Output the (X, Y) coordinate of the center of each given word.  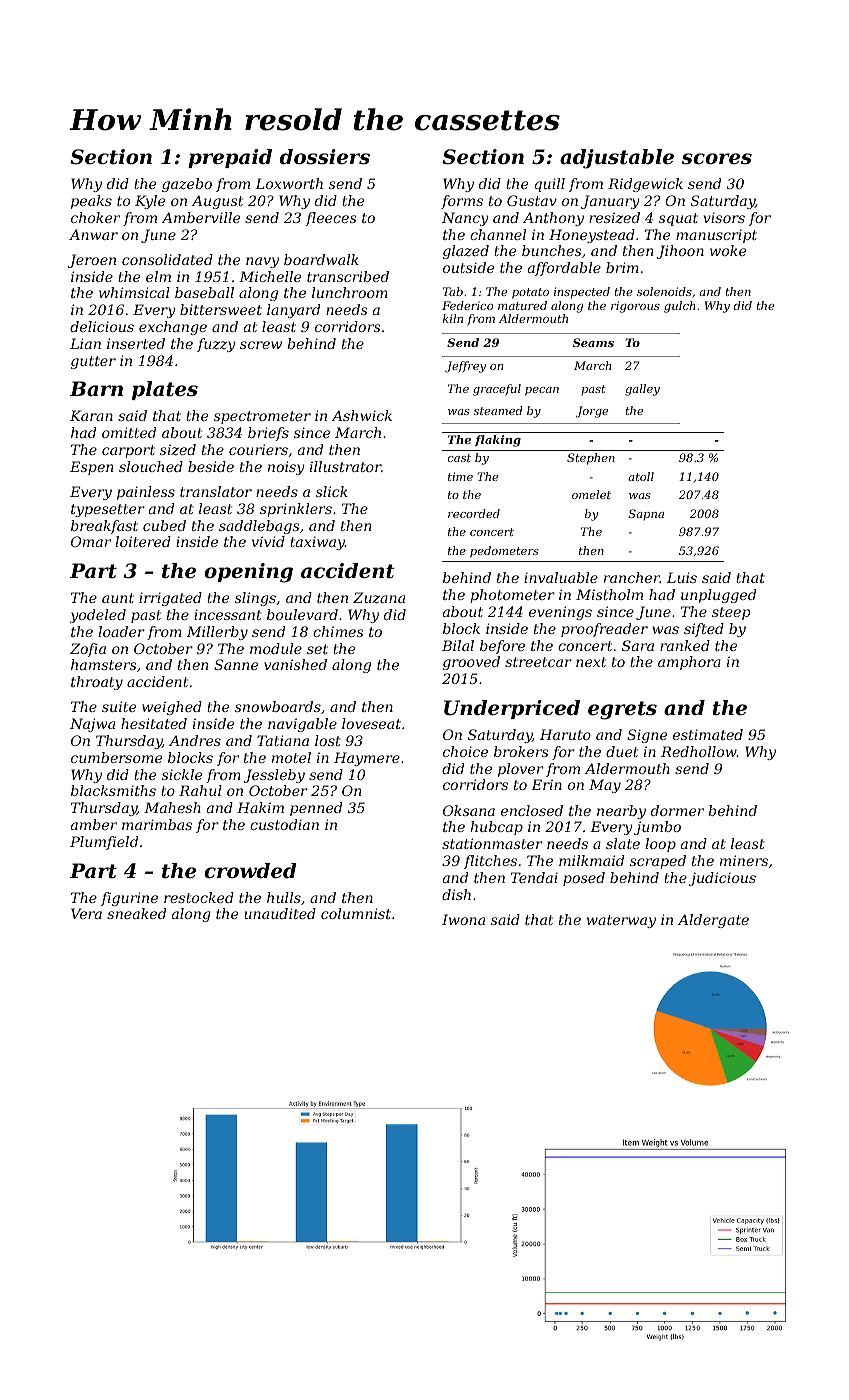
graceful (497, 390)
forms (462, 202)
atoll (641, 476)
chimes (338, 631)
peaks (91, 202)
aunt (118, 598)
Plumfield (104, 843)
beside (211, 466)
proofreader (604, 630)
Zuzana (379, 598)
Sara (638, 645)
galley (642, 390)
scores (717, 159)
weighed (172, 708)
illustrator (345, 466)
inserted (136, 343)
